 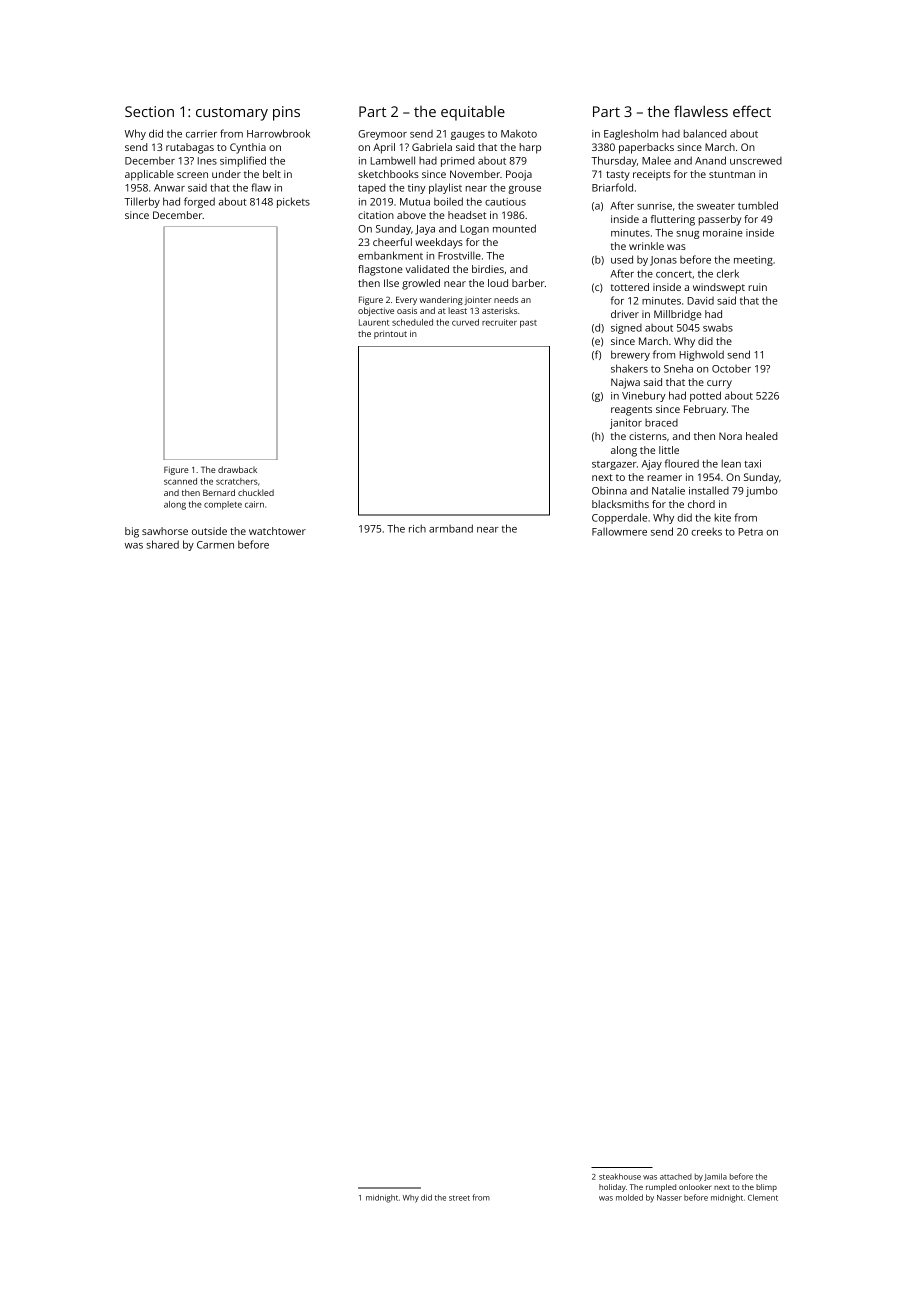 What do you see at coordinates (199, 202) in the screenshot?
I see `forged` at bounding box center [199, 202].
